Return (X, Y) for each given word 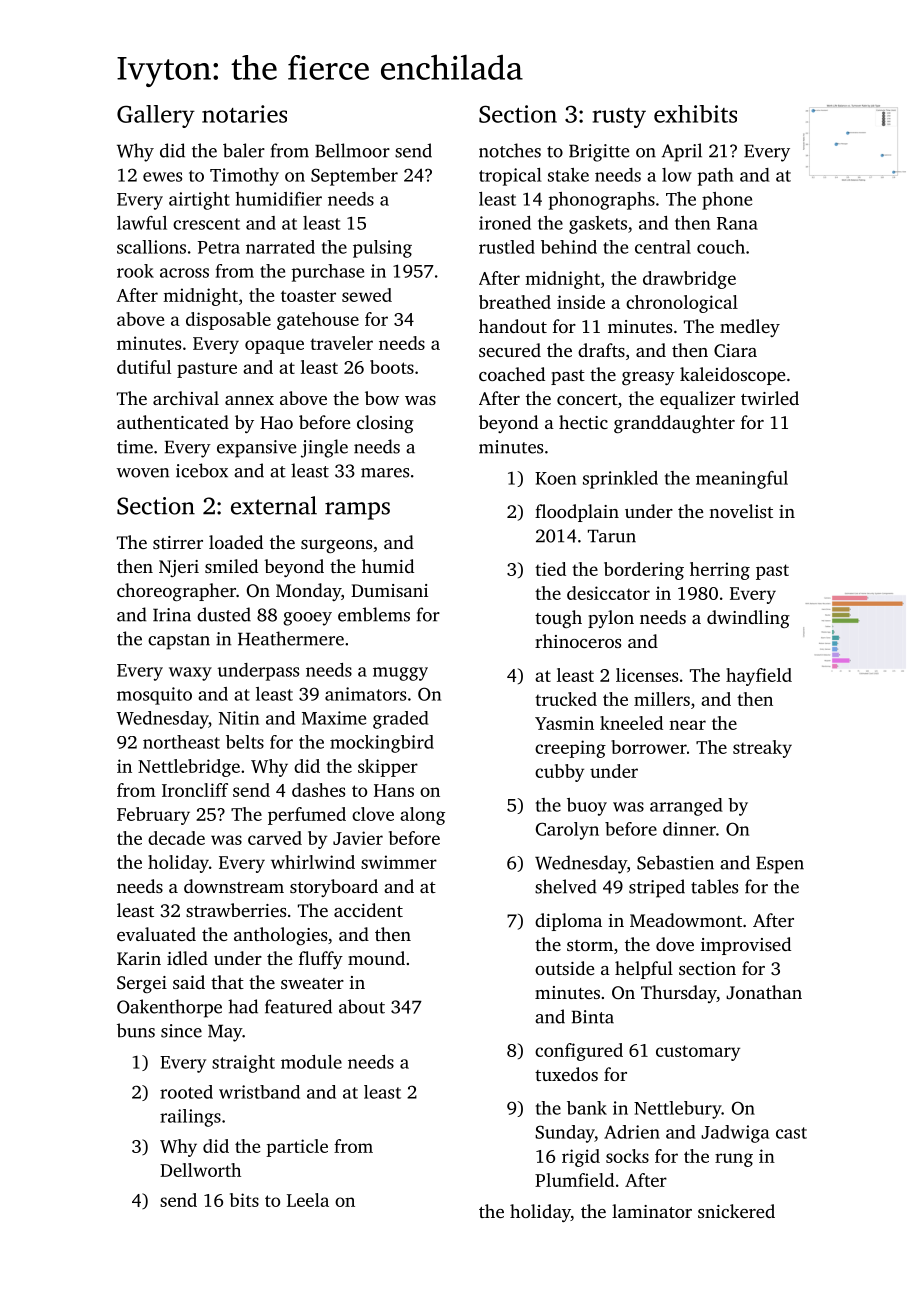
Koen (555, 478)
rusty (619, 118)
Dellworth (200, 1170)
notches (510, 150)
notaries (244, 114)
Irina (172, 615)
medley (750, 328)
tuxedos (566, 1074)
